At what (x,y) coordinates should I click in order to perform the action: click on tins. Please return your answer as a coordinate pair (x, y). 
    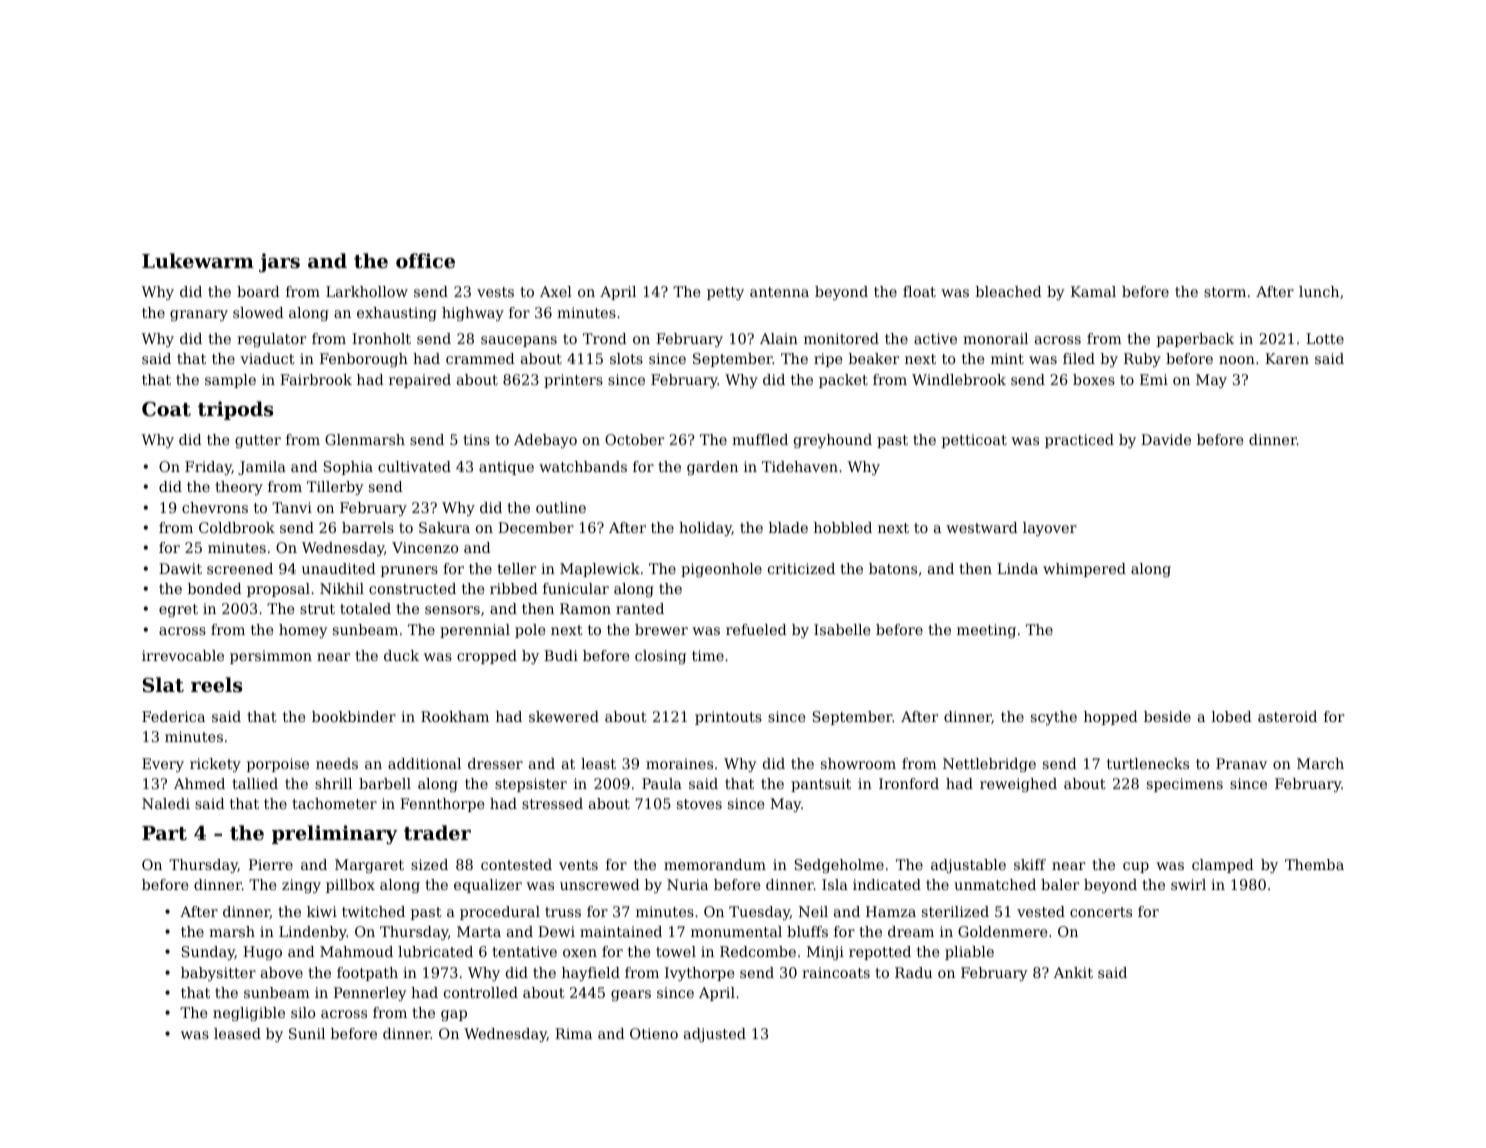
    Looking at the image, I should click on (476, 439).
